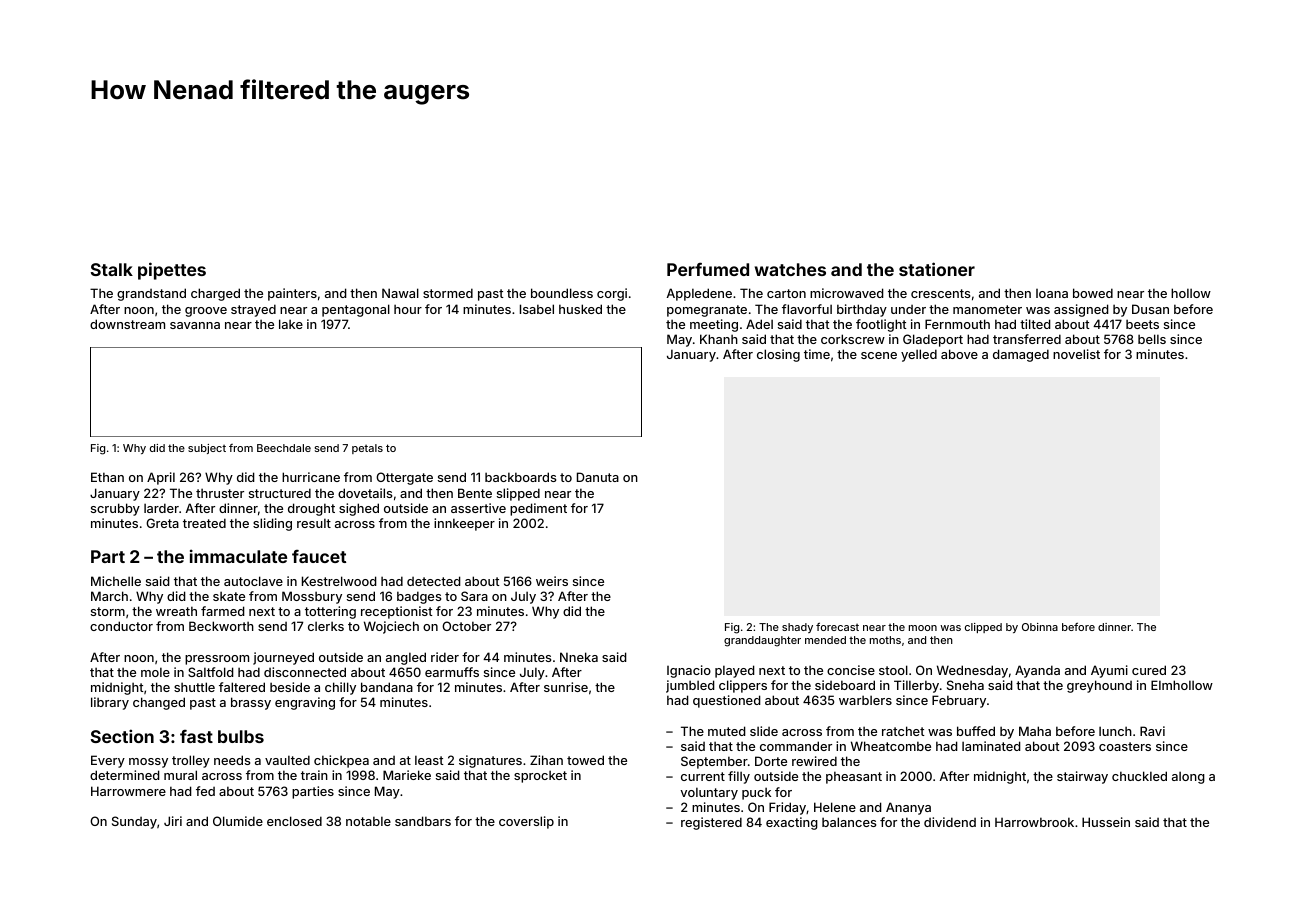 Image resolution: width=1308 pixels, height=924 pixels. I want to click on Sunday, so click(134, 822).
